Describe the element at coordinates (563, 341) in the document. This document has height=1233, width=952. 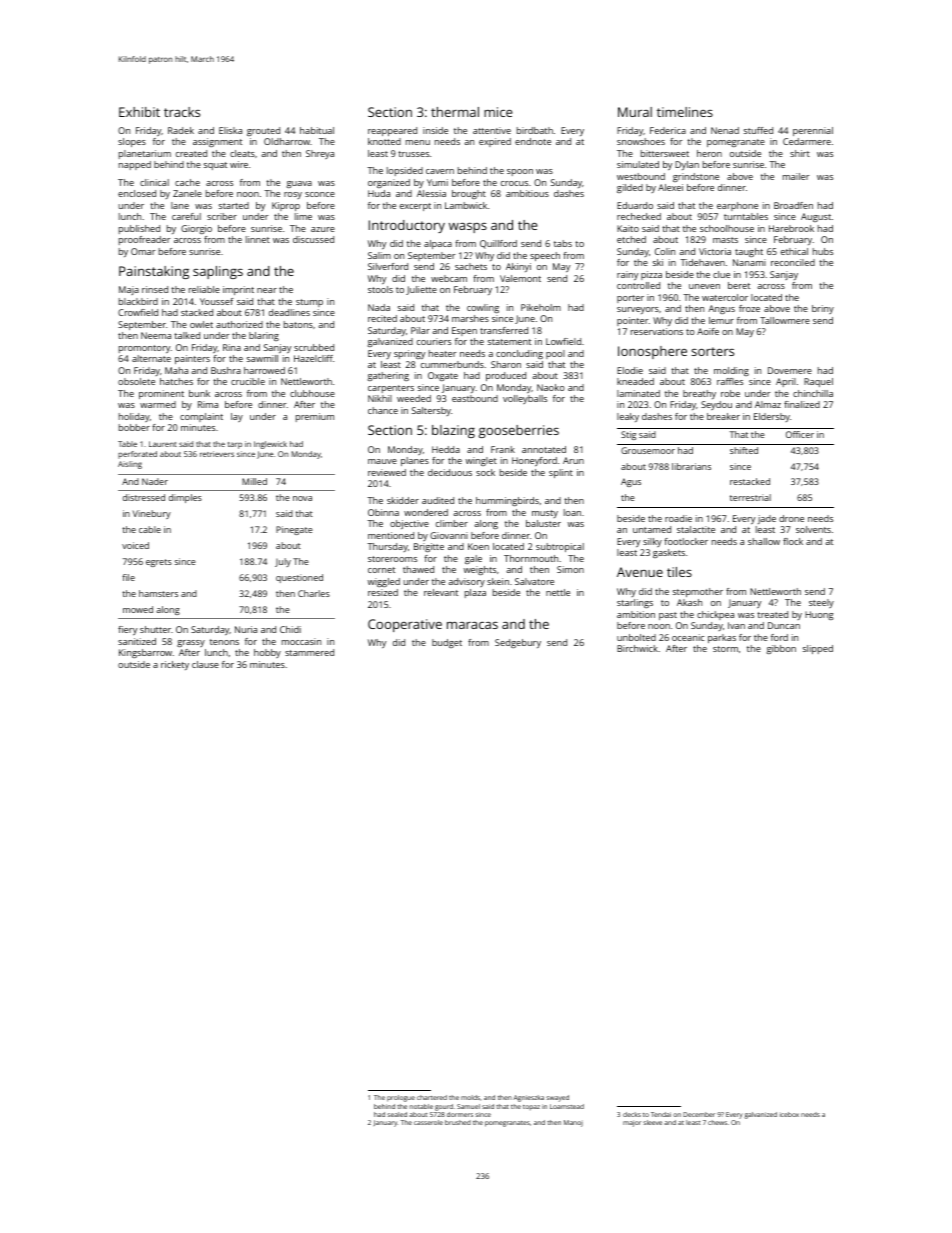
I see `Lowfield` at that location.
